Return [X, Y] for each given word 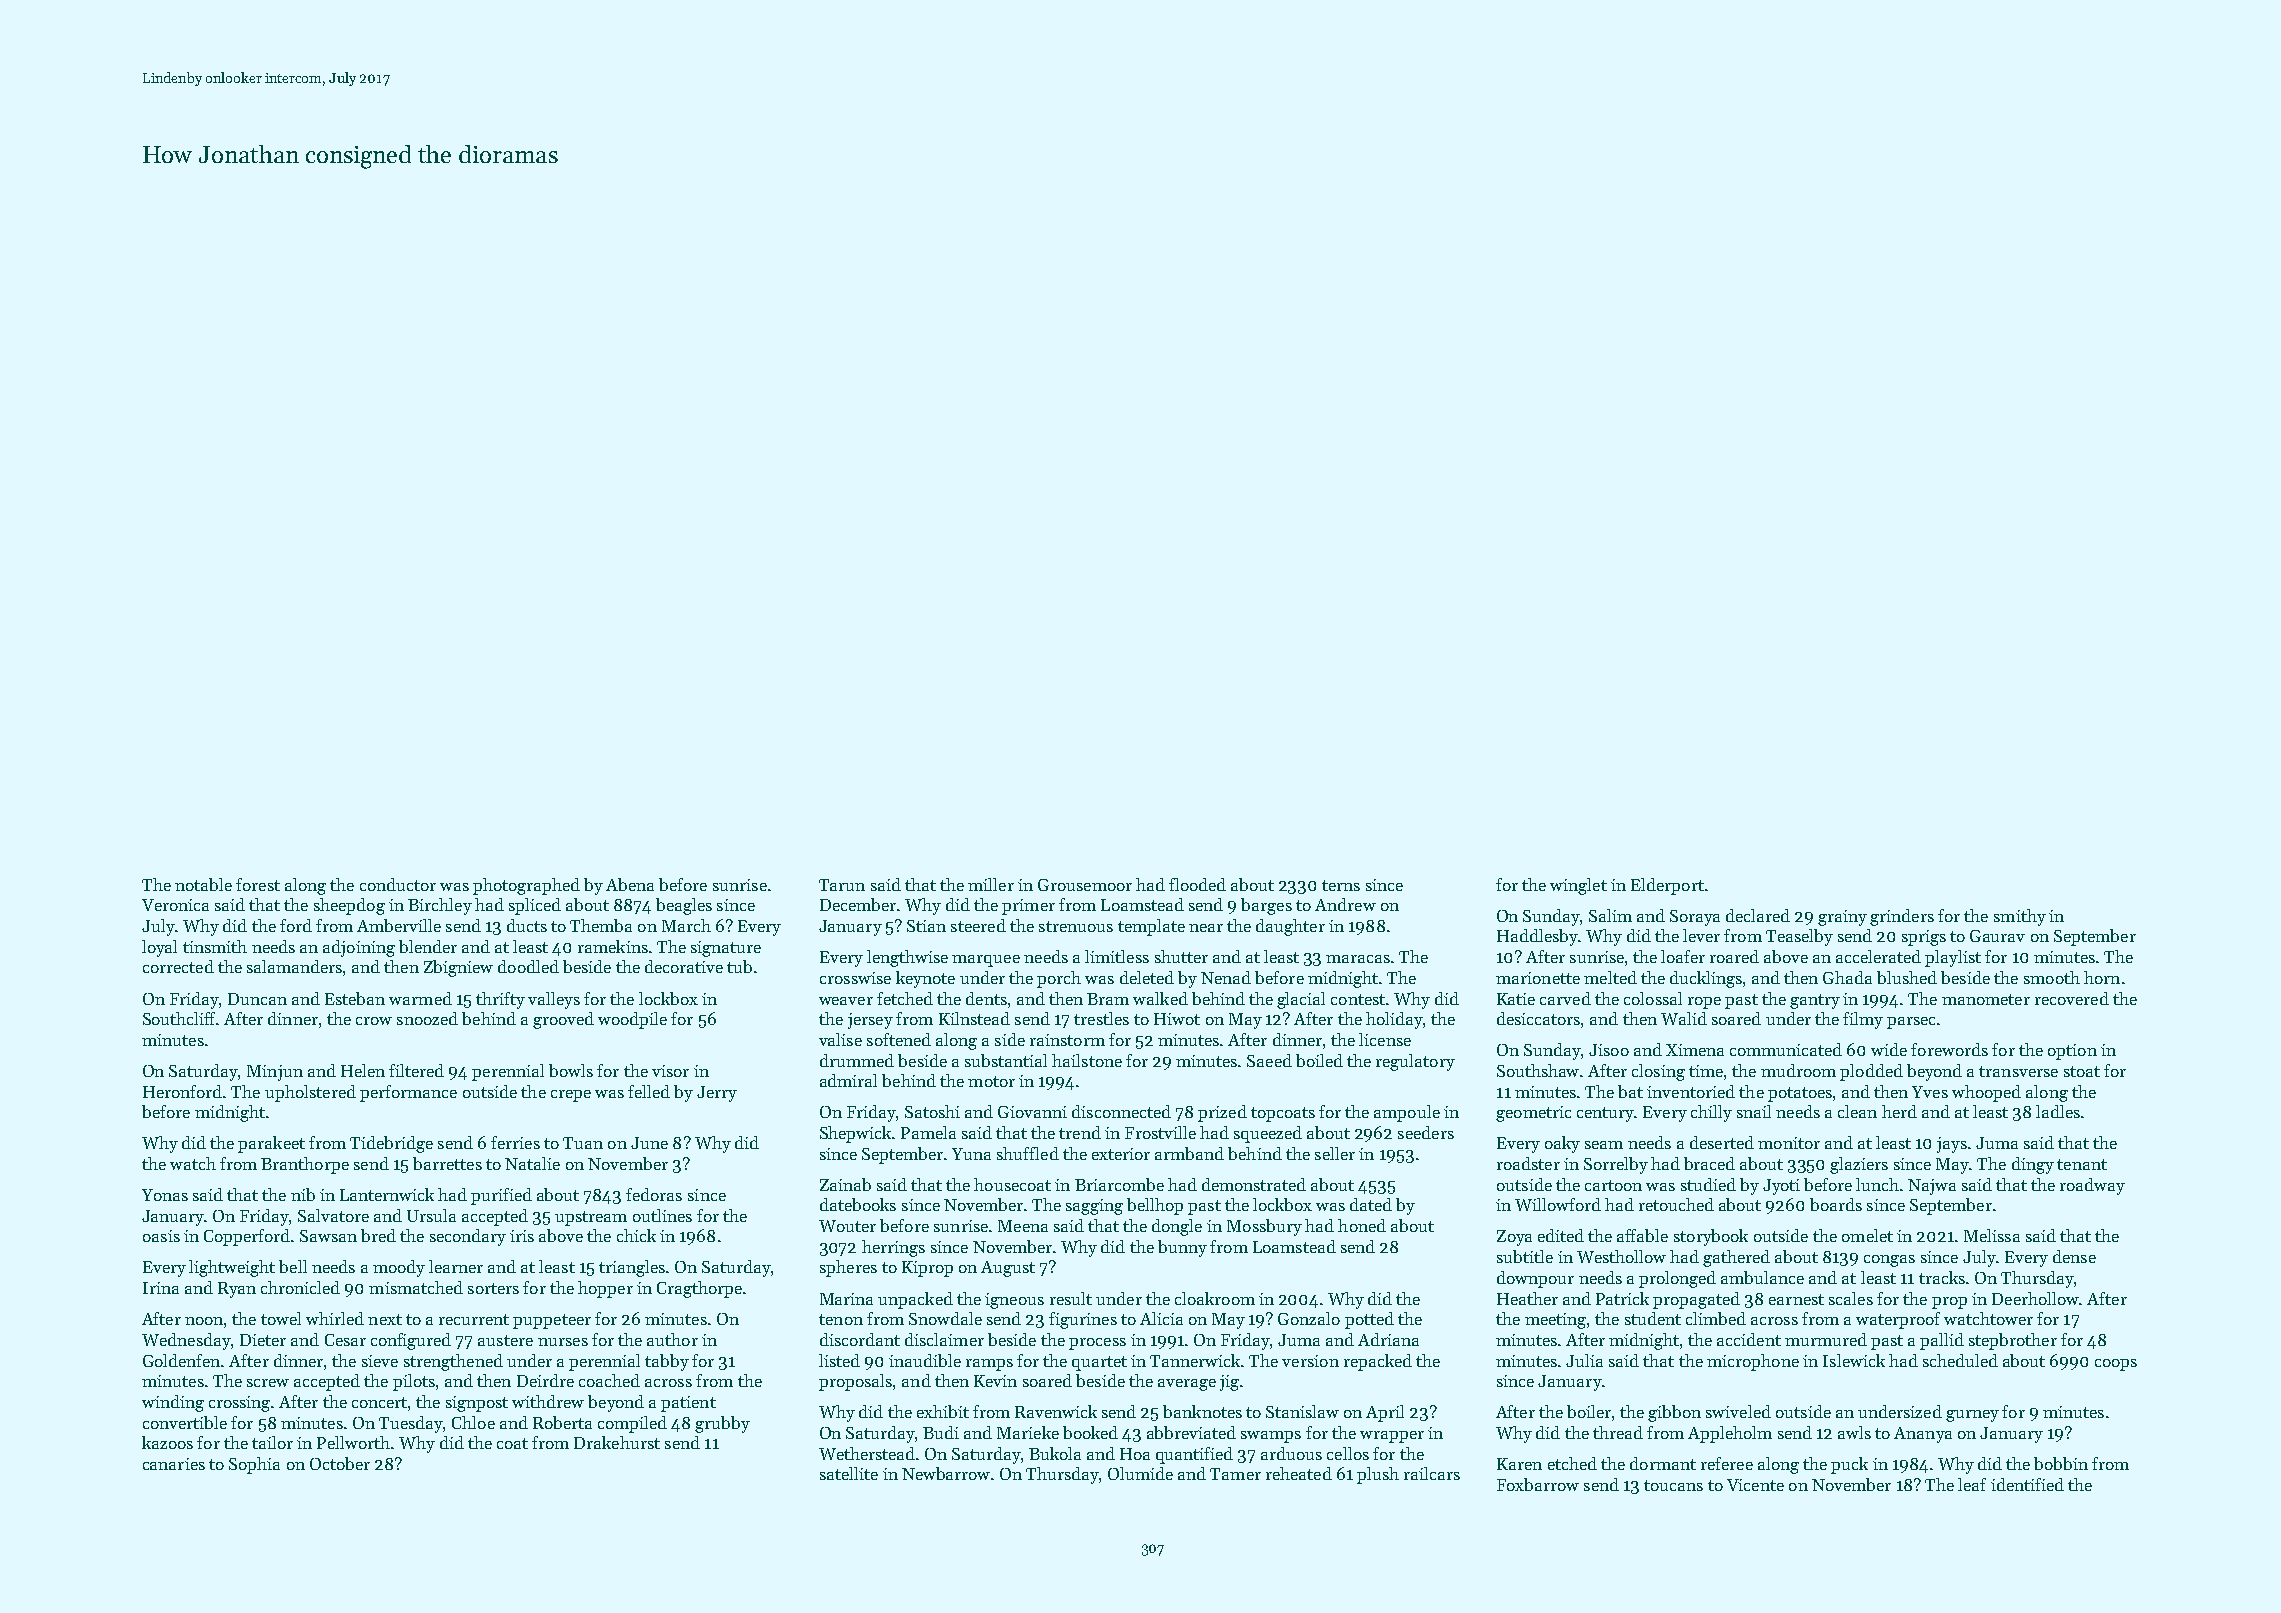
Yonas [165, 1195]
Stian [926, 926]
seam [1604, 1145]
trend [1080, 1132]
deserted [1722, 1142]
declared [1758, 915]
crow [374, 1021]
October [340, 1463]
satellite [849, 1473]
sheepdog [349, 906]
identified [2027, 1484]
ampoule [1407, 1113]
